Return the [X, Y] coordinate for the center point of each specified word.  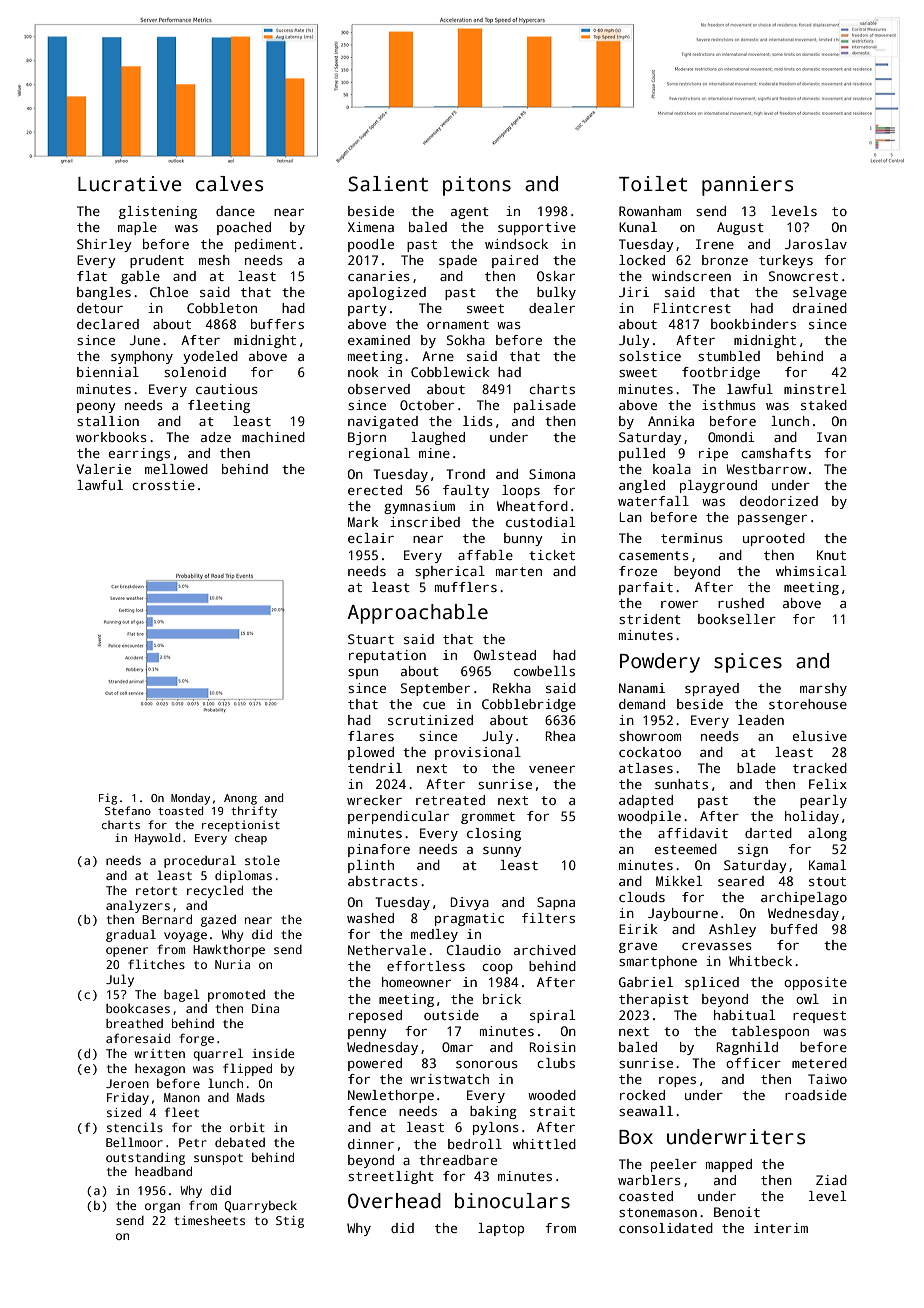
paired [515, 261]
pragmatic [469, 919]
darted [768, 833]
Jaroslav [816, 244]
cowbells [544, 671]
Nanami [642, 688]
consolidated [666, 1228]
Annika [671, 421]
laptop [501, 1229]
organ [162, 1208]
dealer [552, 308]
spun [363, 674]
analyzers [138, 906]
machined [273, 437]
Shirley [104, 245]
